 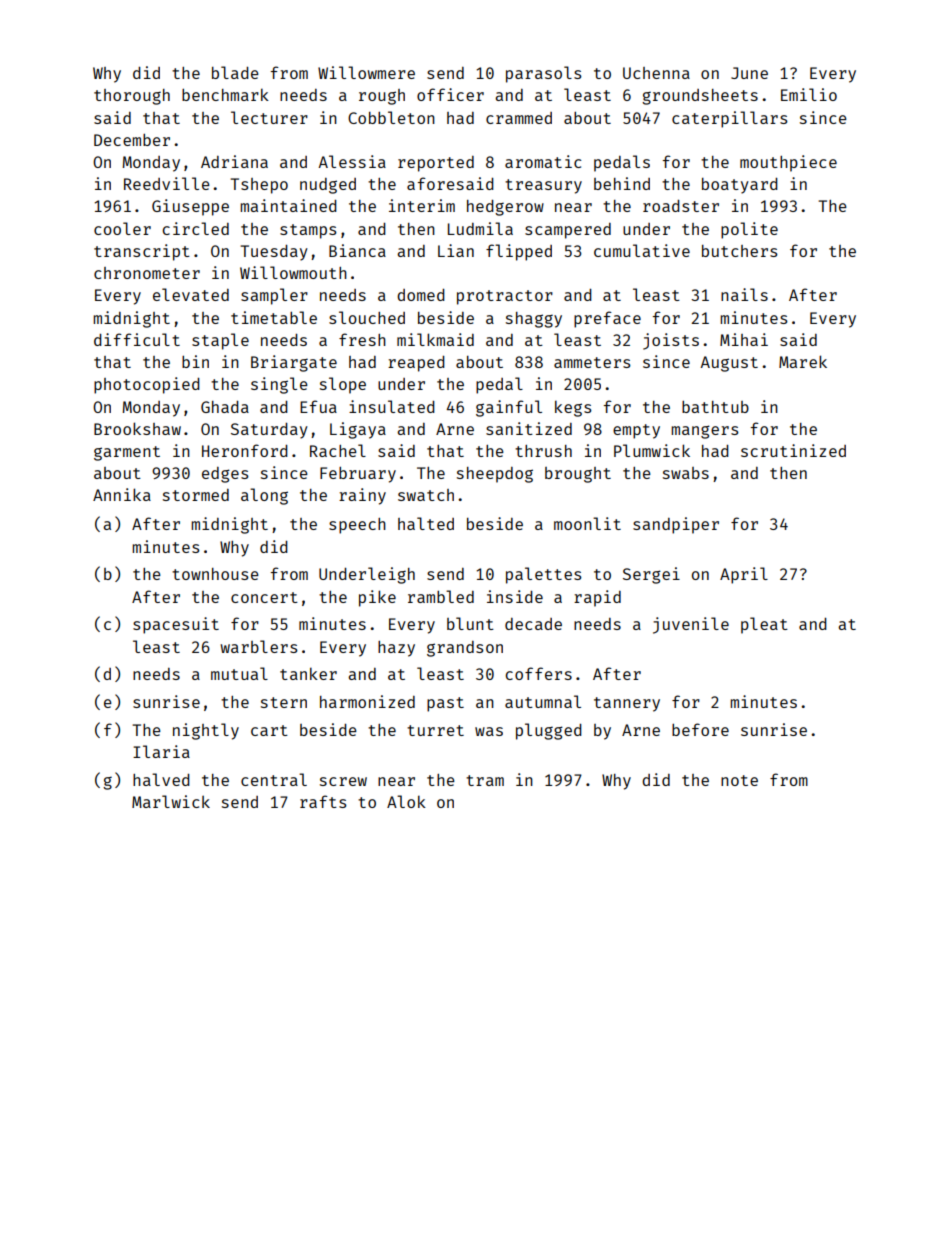 What do you see at coordinates (744, 575) in the screenshot?
I see `April` at bounding box center [744, 575].
